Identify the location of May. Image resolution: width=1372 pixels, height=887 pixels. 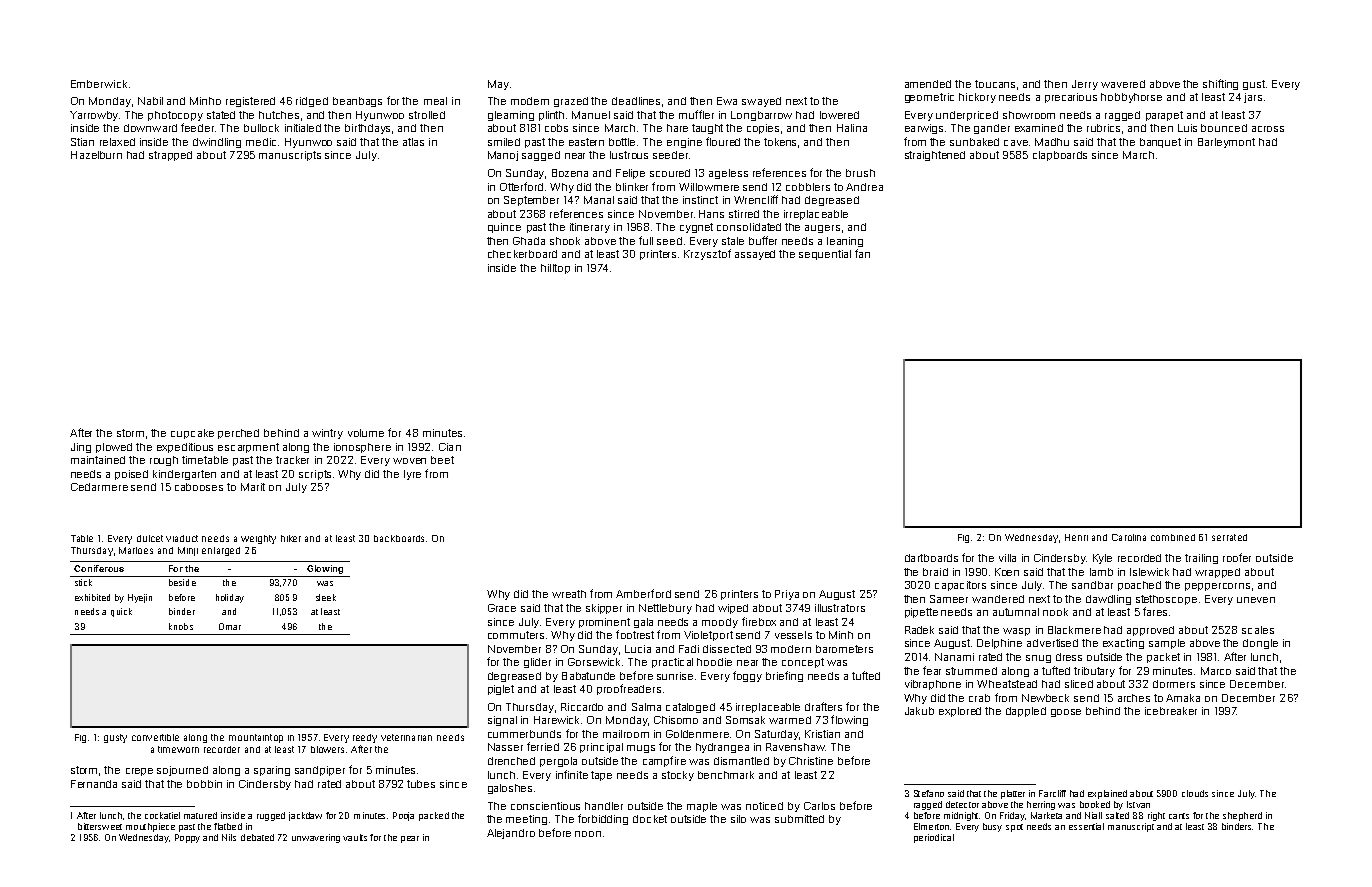
(498, 85).
